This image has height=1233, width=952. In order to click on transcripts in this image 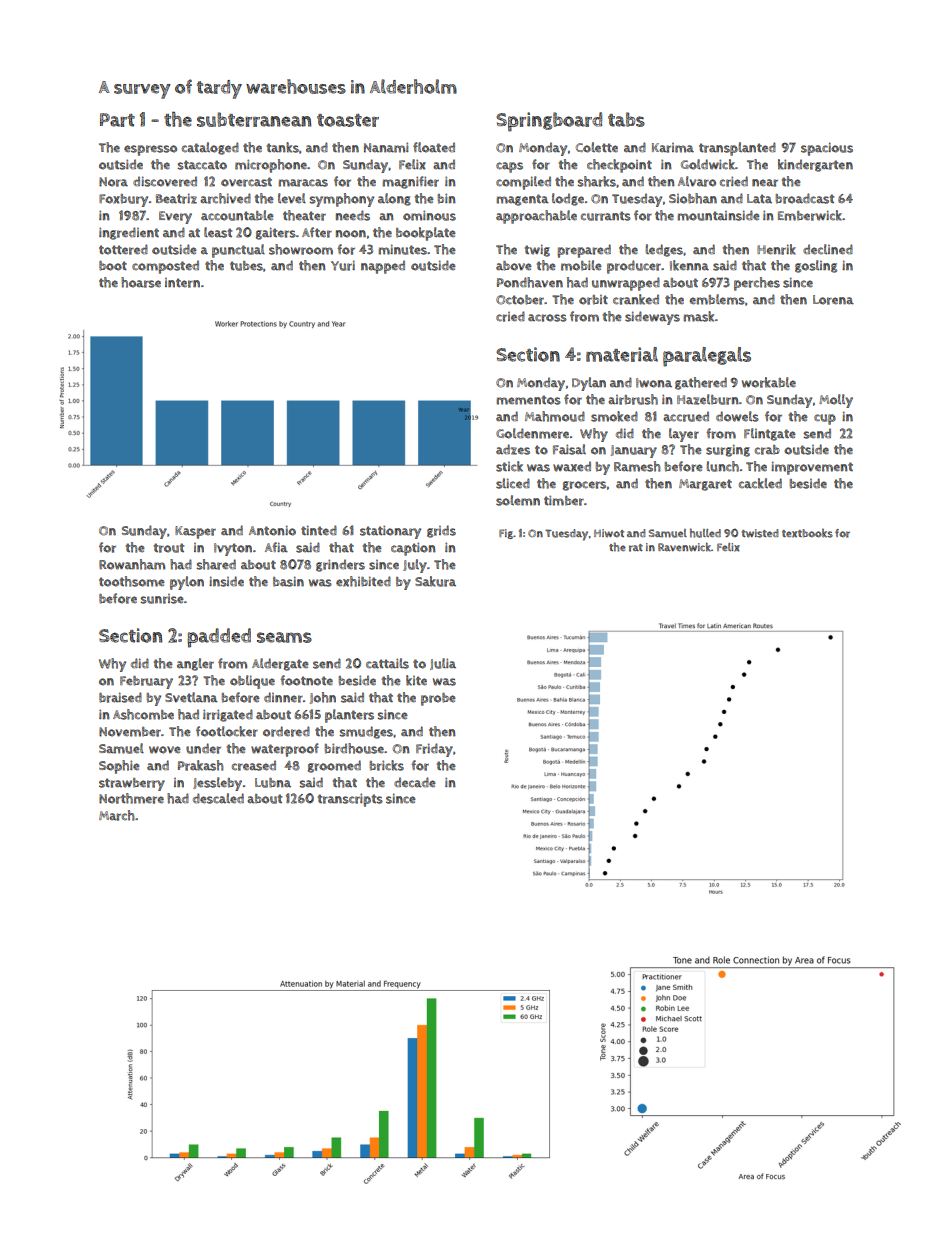, I will do `click(350, 800)`.
